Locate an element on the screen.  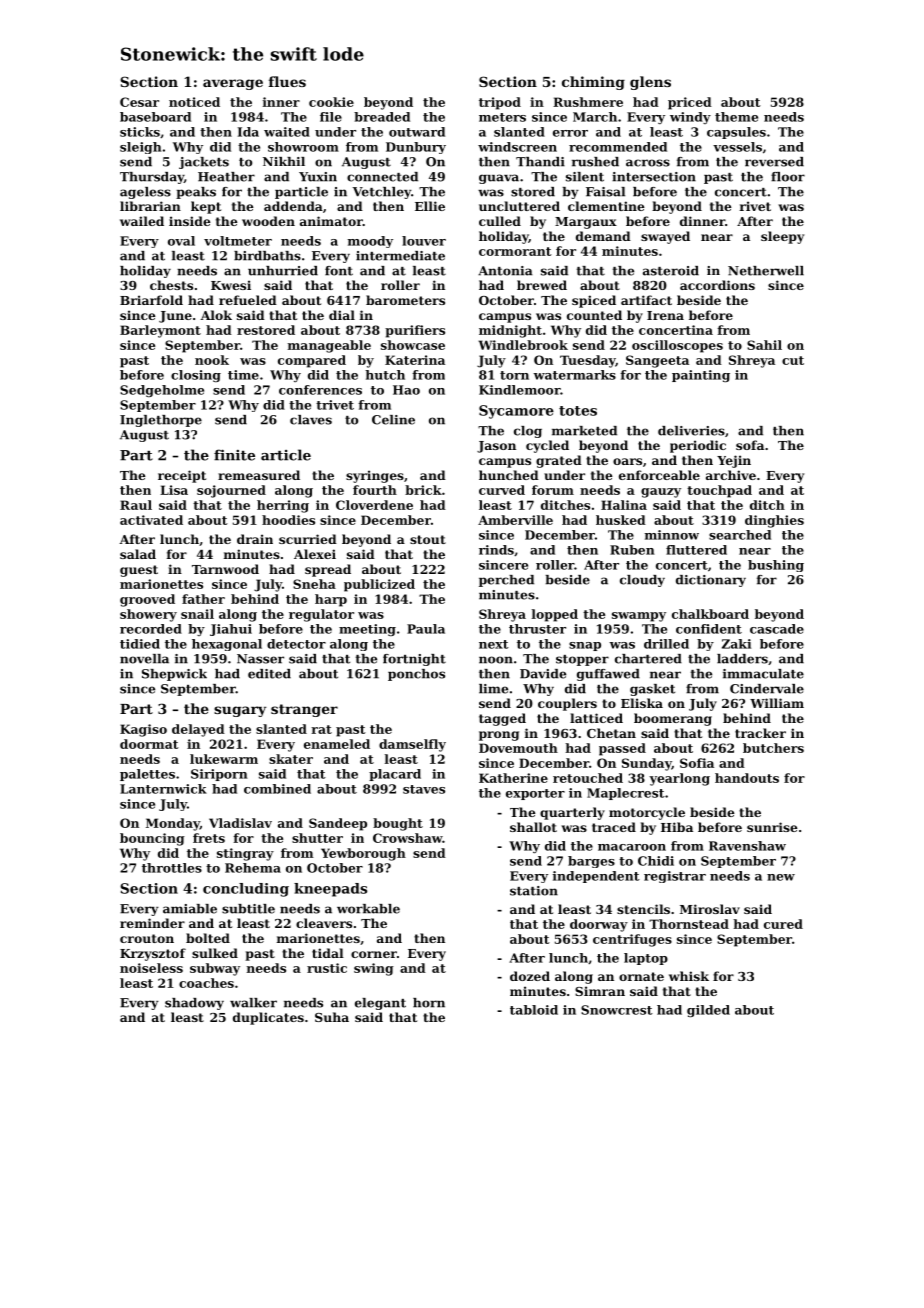
tripod is located at coordinates (500, 103).
